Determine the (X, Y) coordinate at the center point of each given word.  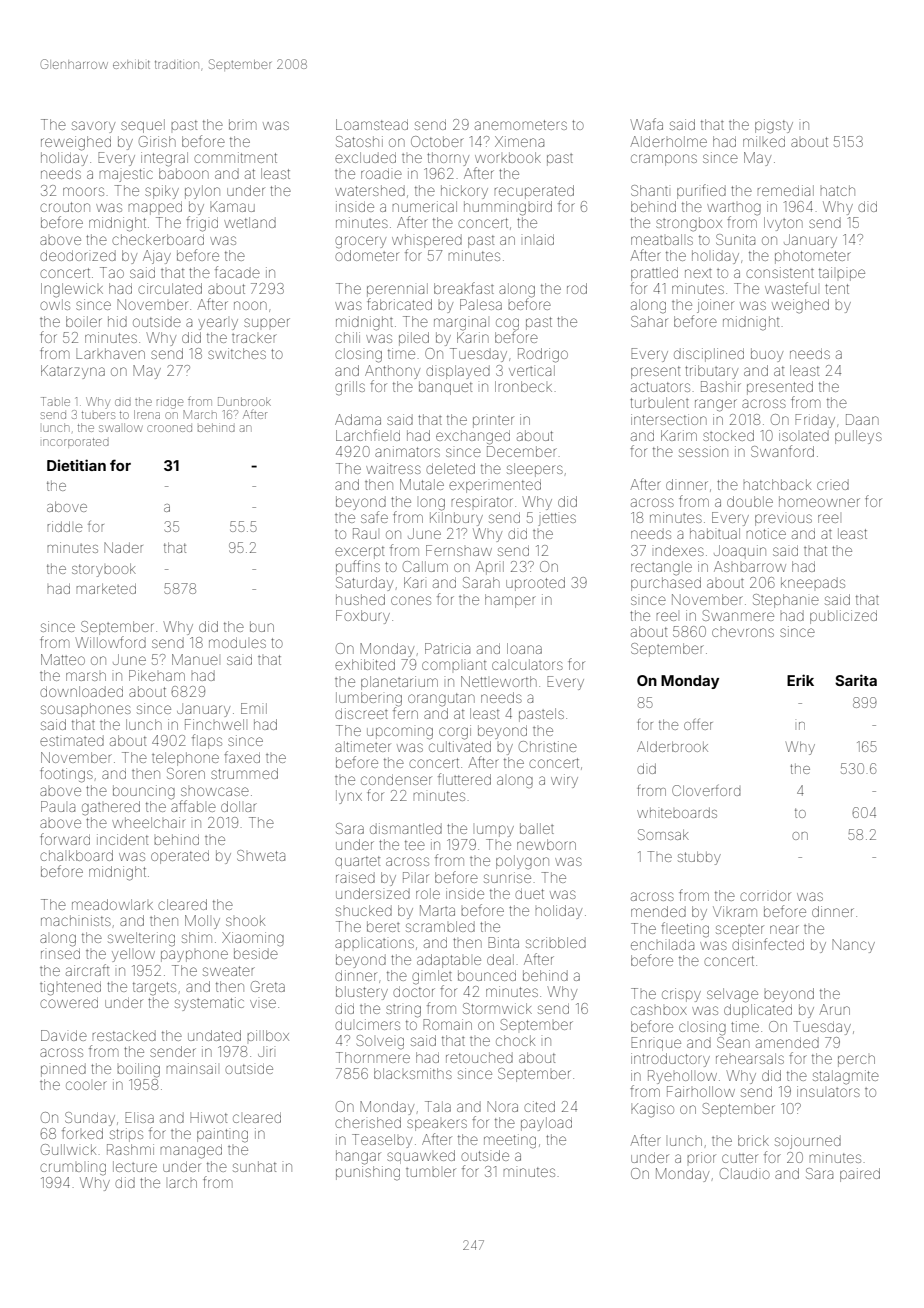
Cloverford (706, 790)
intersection (669, 419)
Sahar (649, 321)
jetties (557, 519)
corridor (765, 895)
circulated (170, 288)
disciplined (709, 355)
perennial (397, 290)
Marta (437, 910)
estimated (72, 740)
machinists (76, 920)
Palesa (481, 304)
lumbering (369, 699)
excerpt (359, 552)
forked (82, 1133)
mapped (155, 208)
